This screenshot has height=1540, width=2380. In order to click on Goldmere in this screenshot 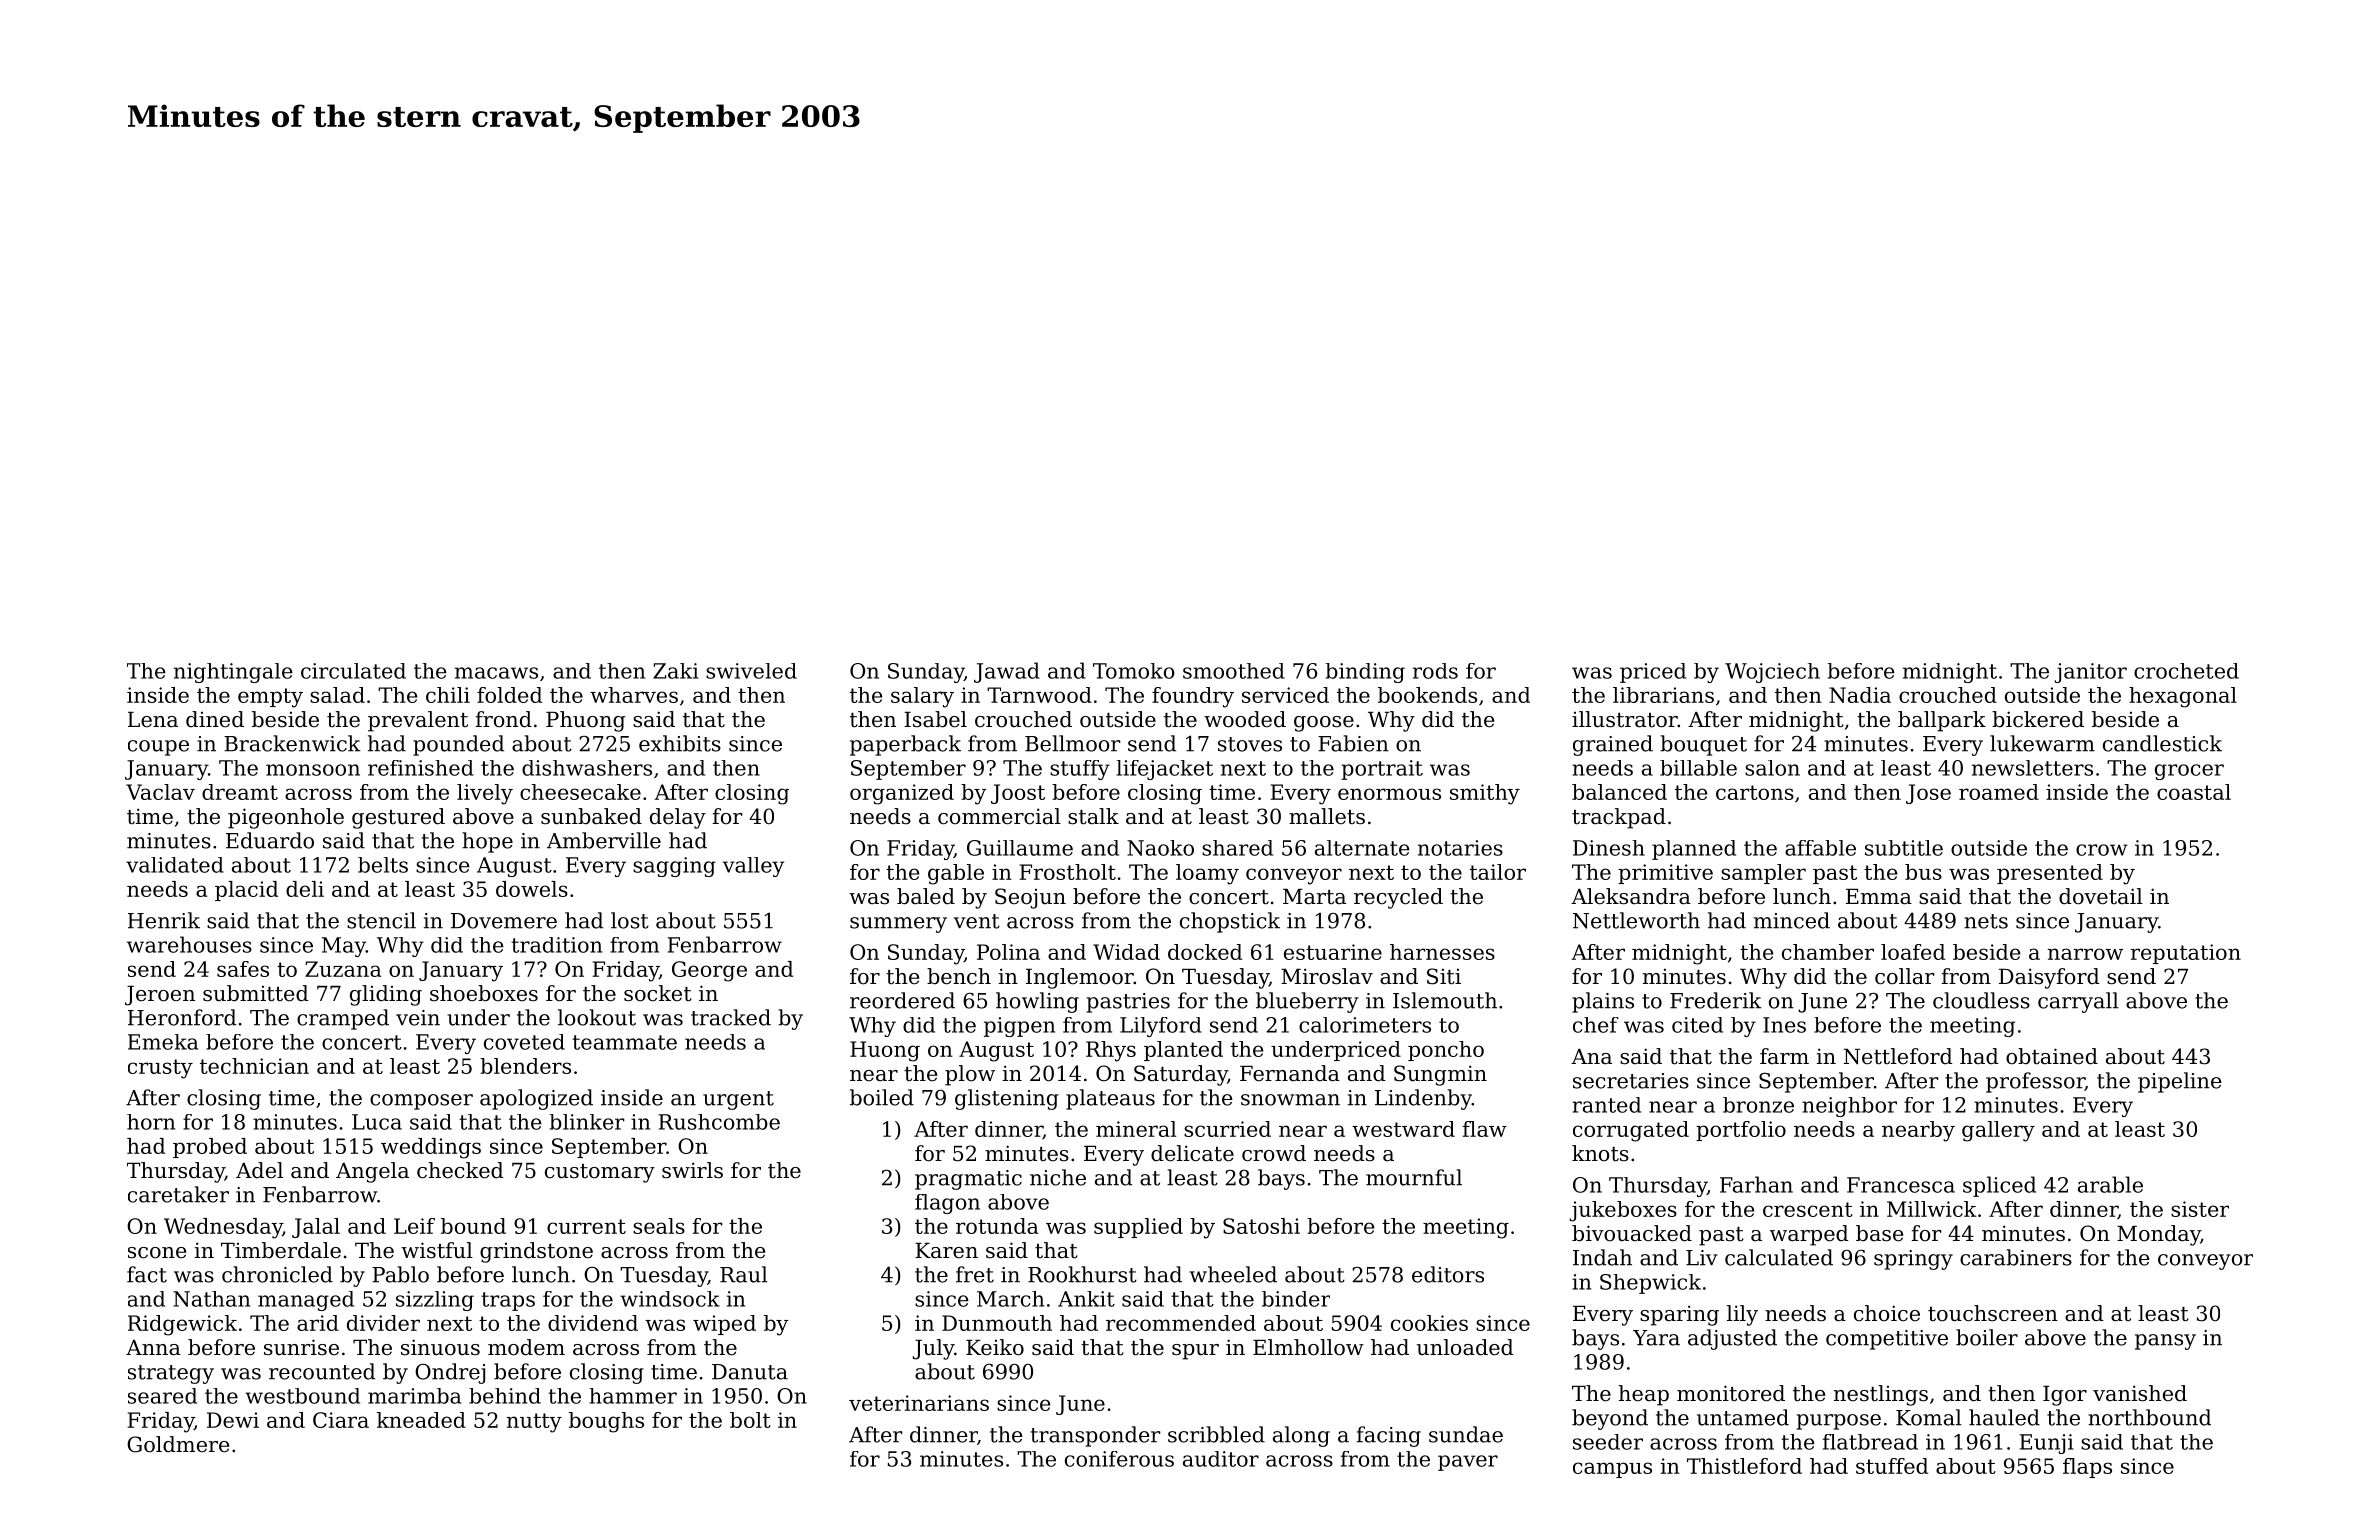, I will do `click(178, 1444)`.
